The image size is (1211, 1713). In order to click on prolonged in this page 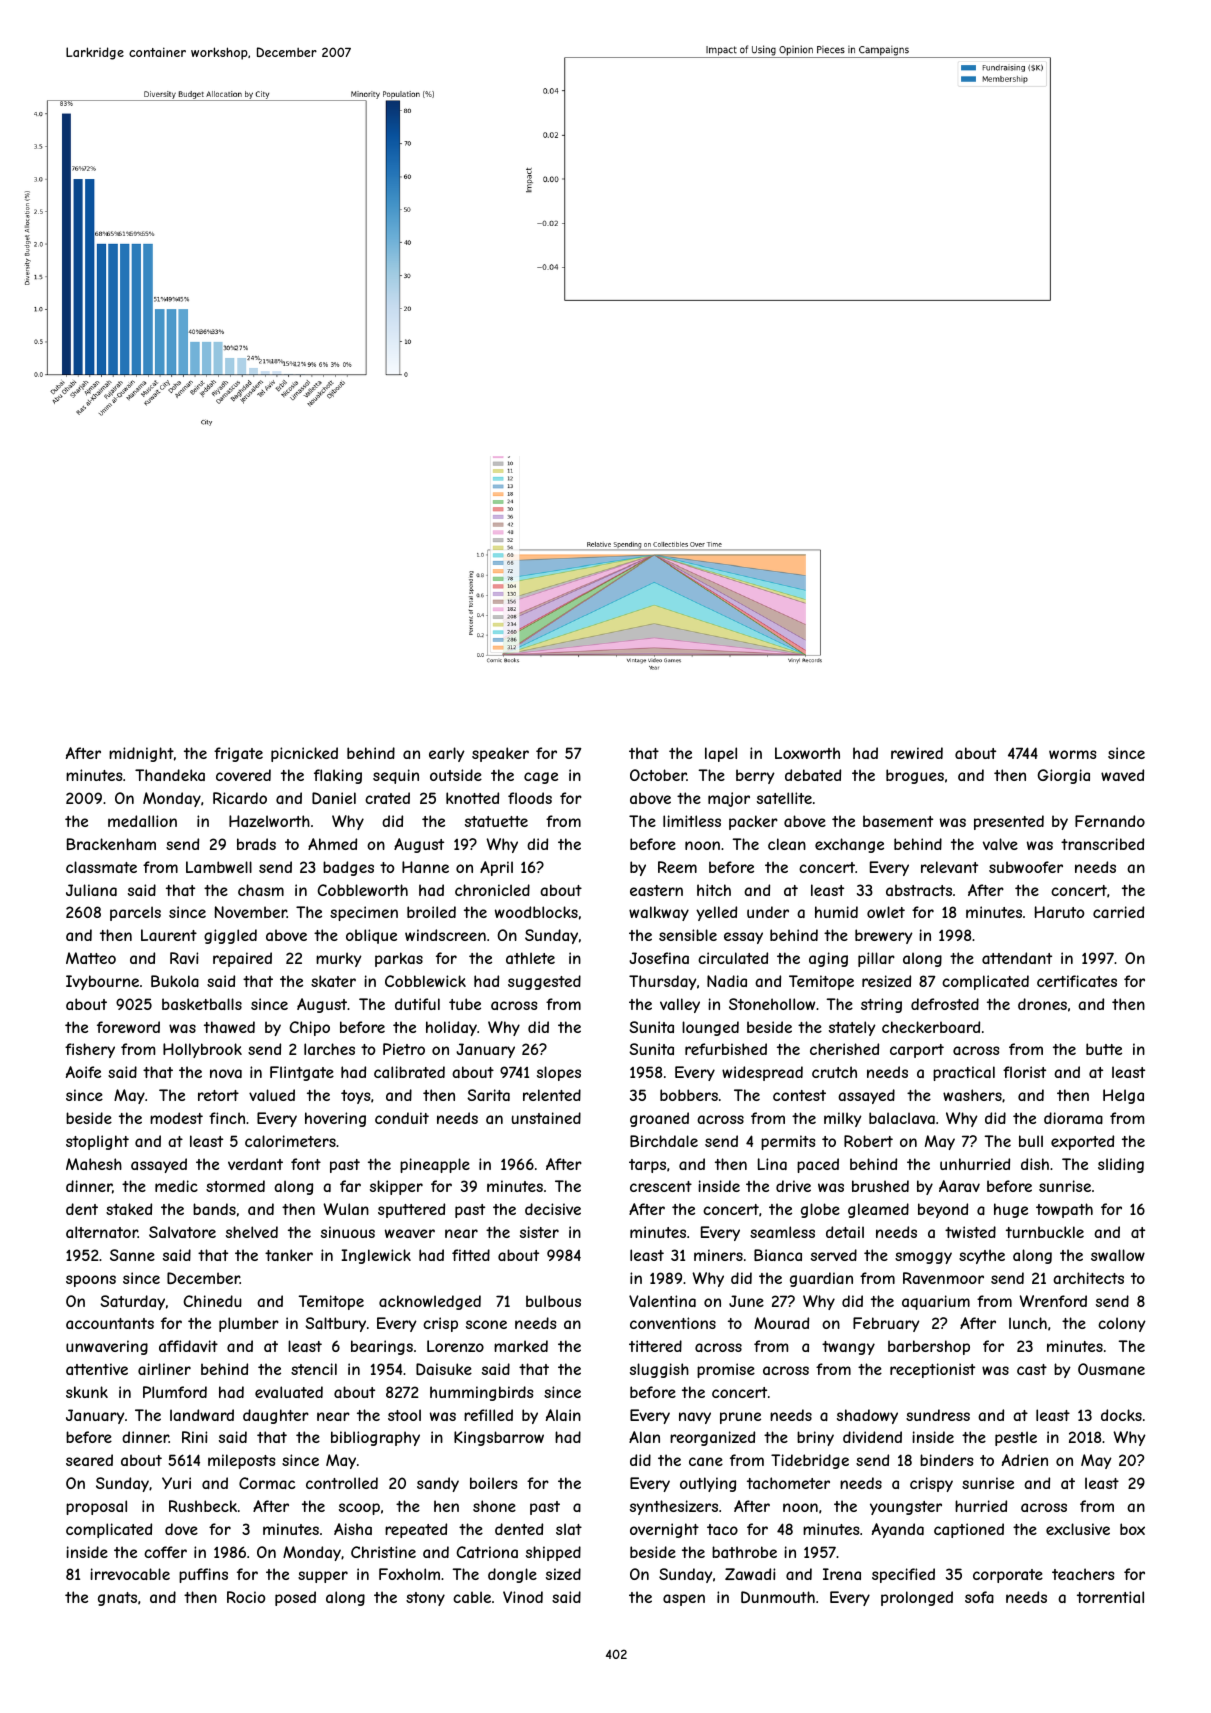, I will do `click(917, 1598)`.
